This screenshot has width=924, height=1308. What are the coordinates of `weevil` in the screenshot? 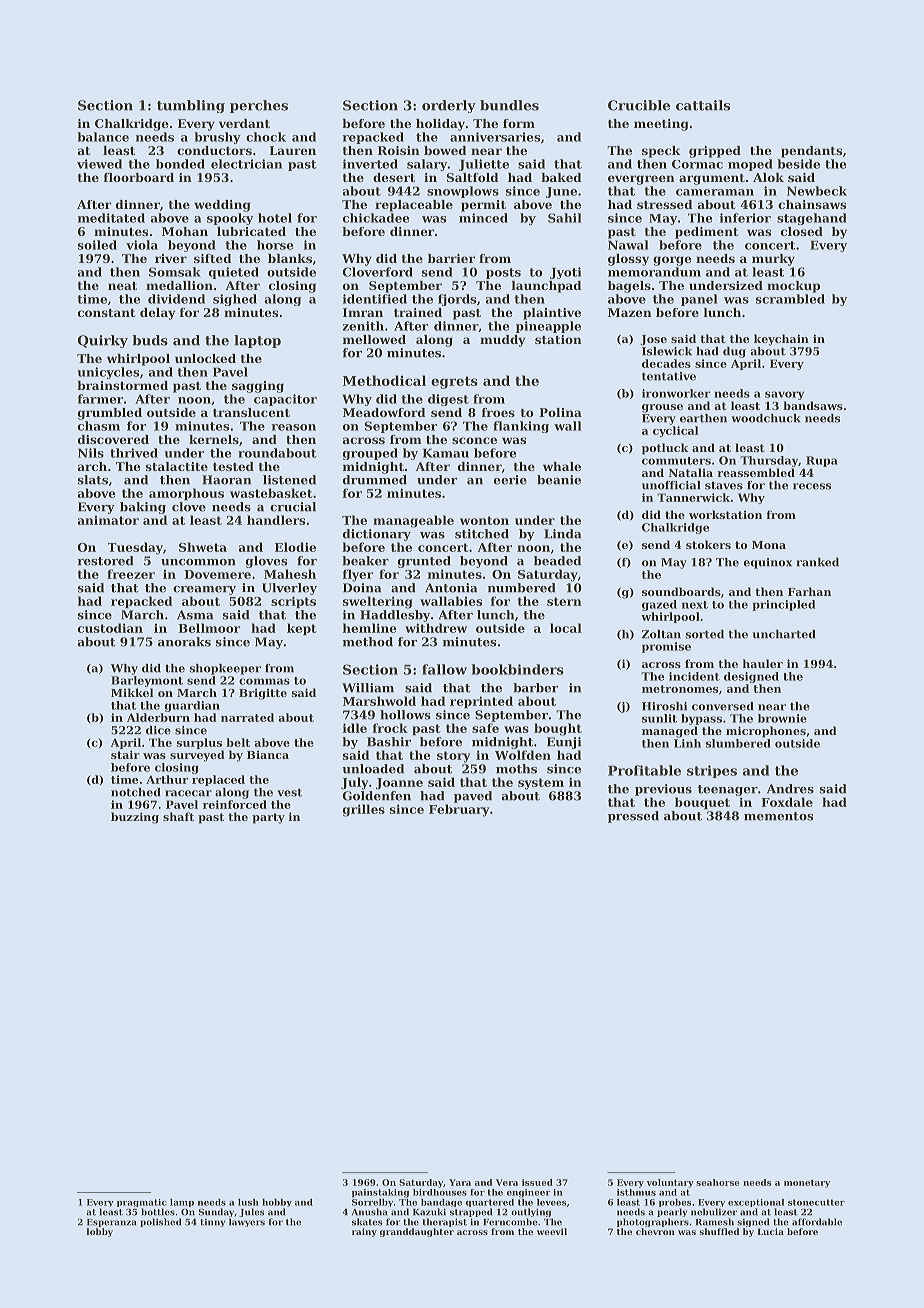 It's located at (552, 1231).
